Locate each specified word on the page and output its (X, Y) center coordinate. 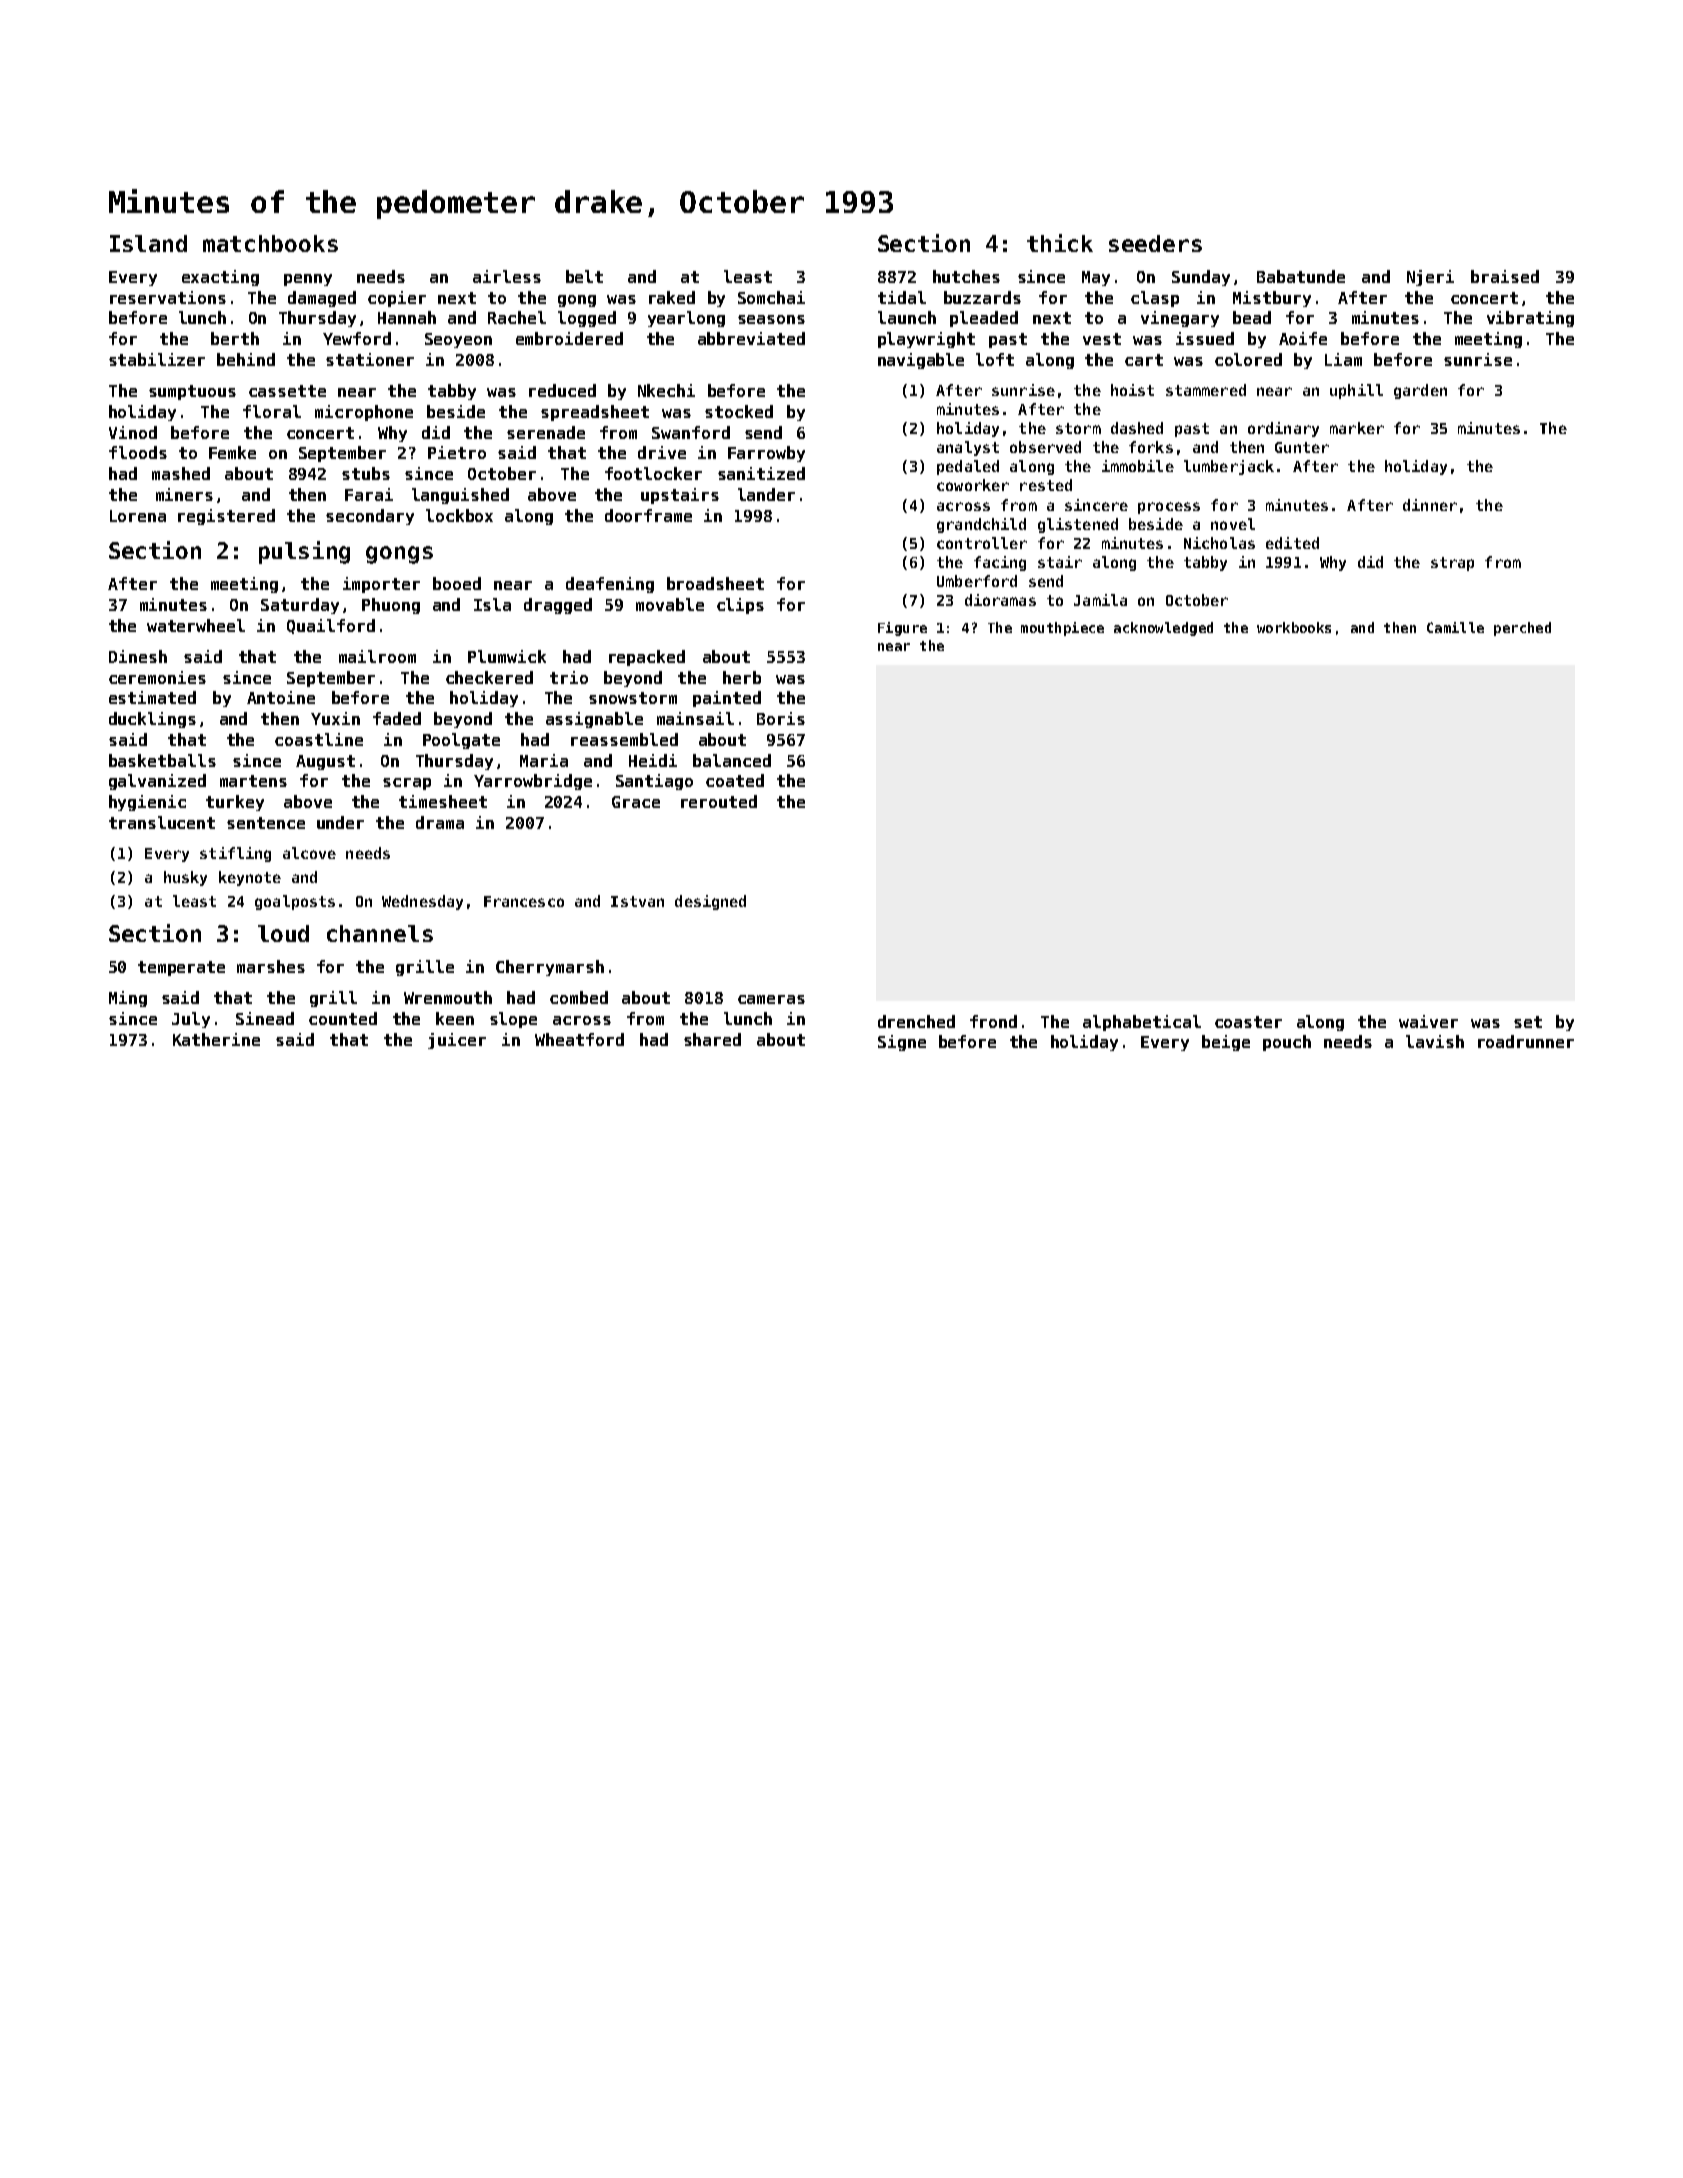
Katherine (216, 1039)
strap (1452, 564)
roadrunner (1526, 1041)
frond (993, 1021)
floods (138, 452)
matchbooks (270, 243)
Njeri (1430, 278)
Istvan (637, 901)
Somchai (771, 297)
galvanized (157, 782)
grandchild (981, 525)
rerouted (719, 801)
